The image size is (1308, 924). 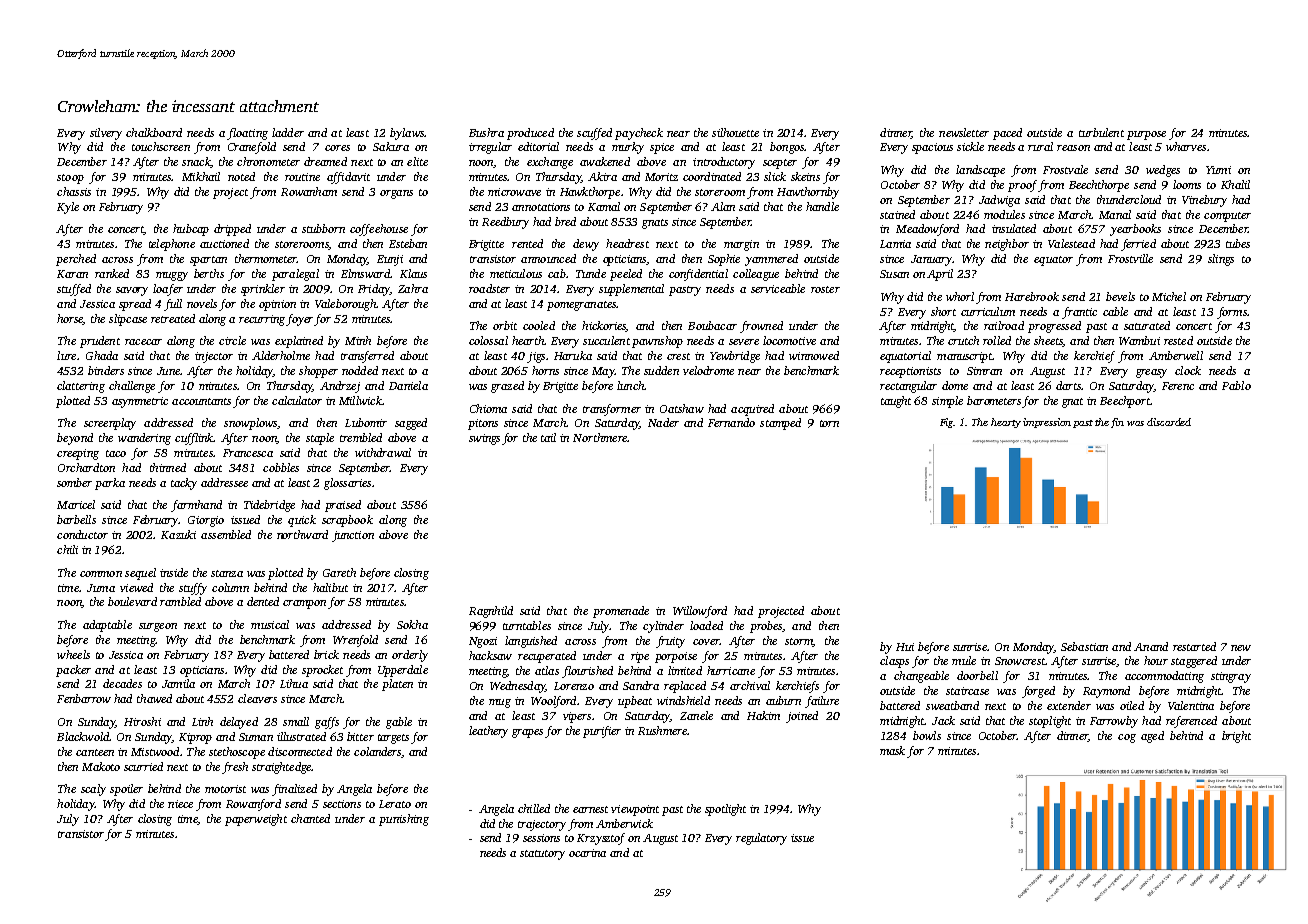 I want to click on stingray, so click(x=1231, y=677).
